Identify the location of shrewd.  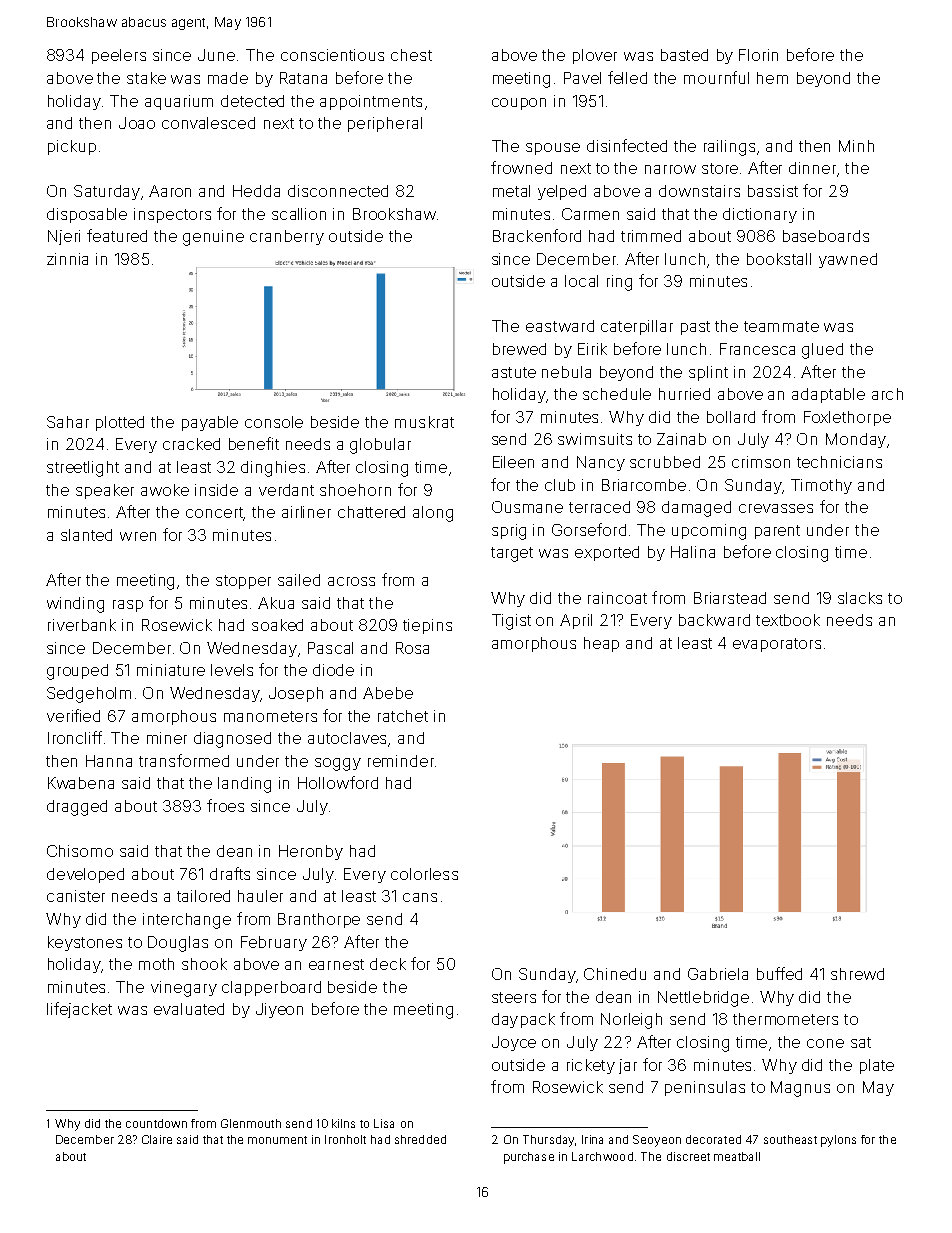
(857, 974).
